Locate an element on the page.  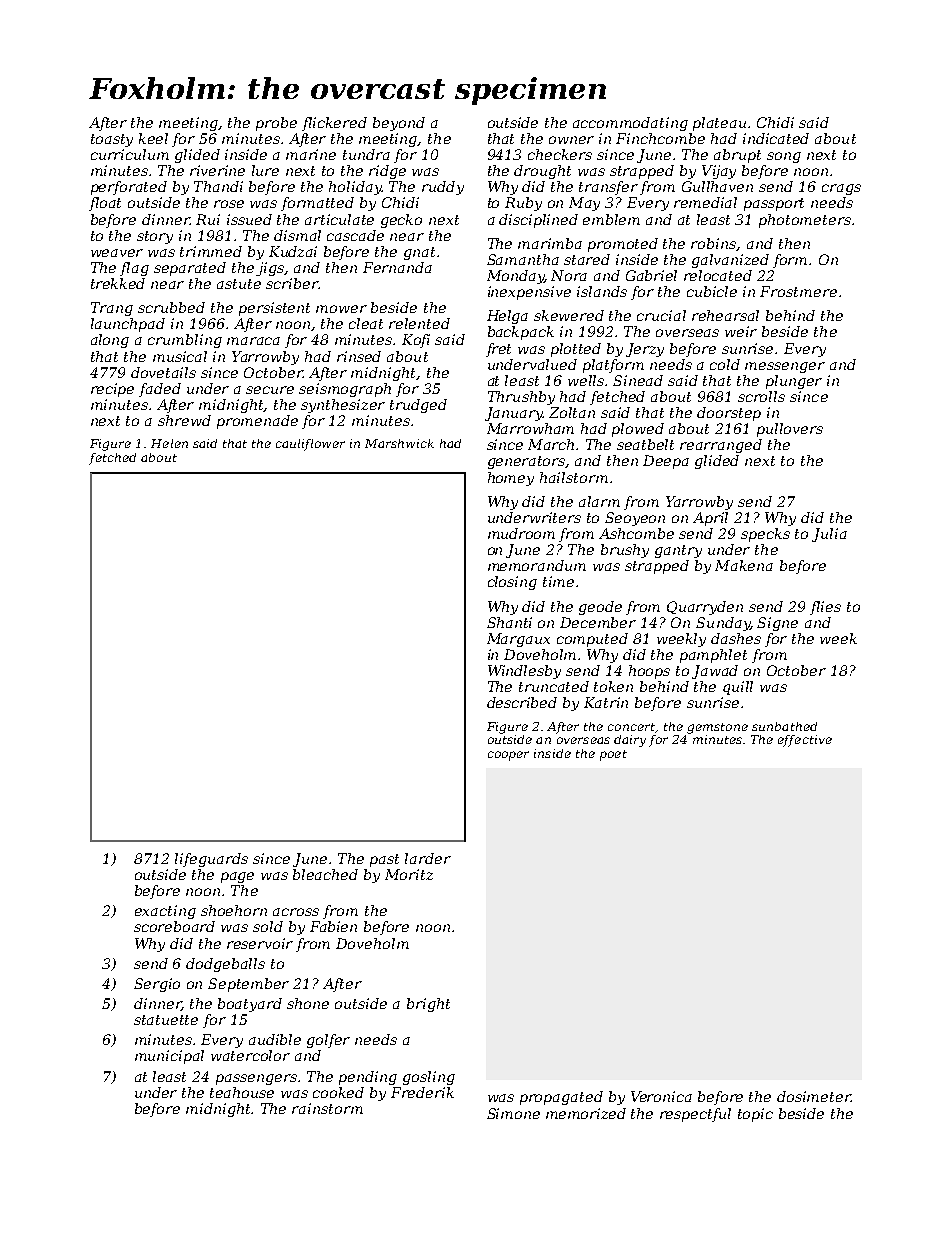
lifeguards is located at coordinates (211, 860).
